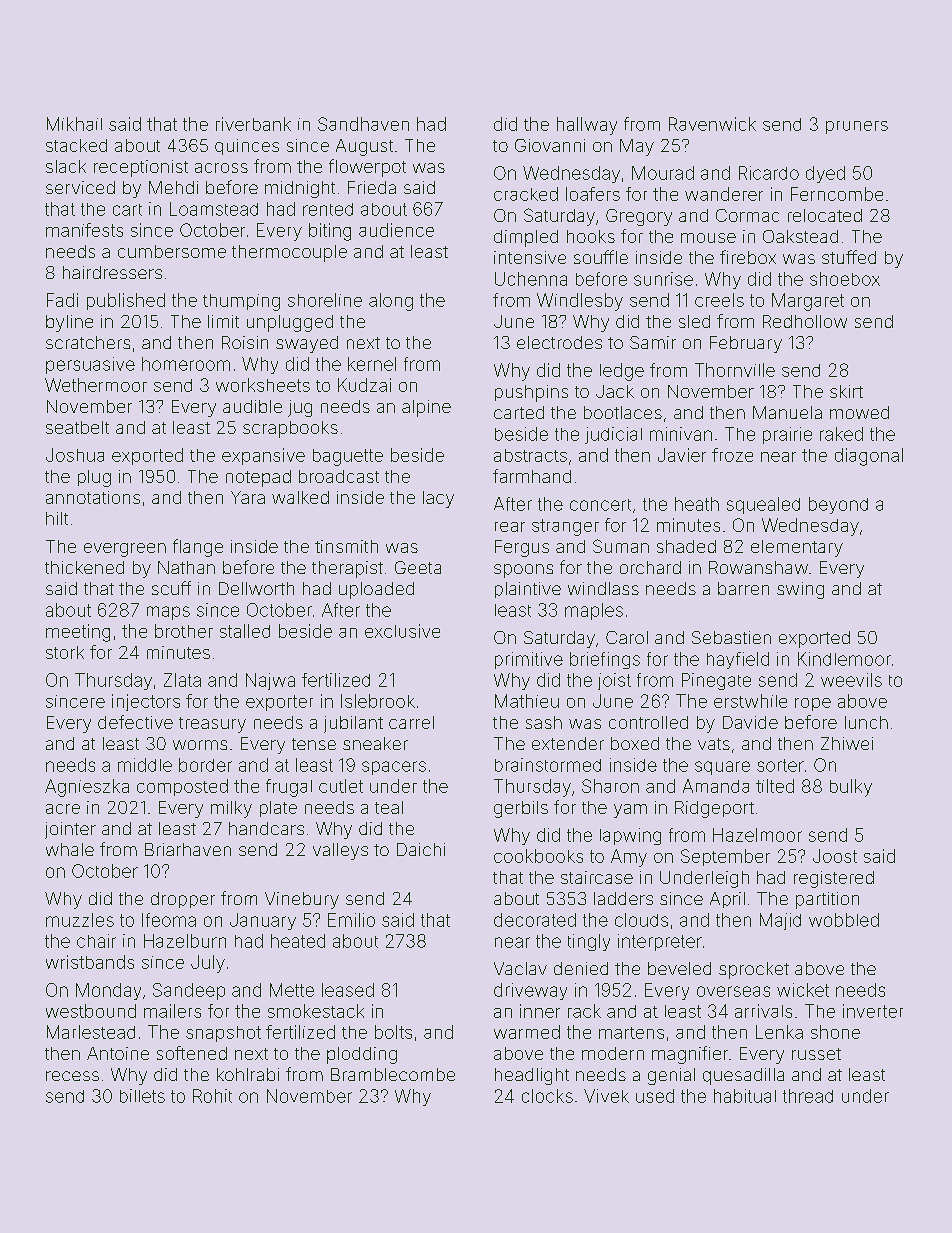 The image size is (952, 1233). What do you see at coordinates (787, 412) in the screenshot?
I see `Manuela` at bounding box center [787, 412].
